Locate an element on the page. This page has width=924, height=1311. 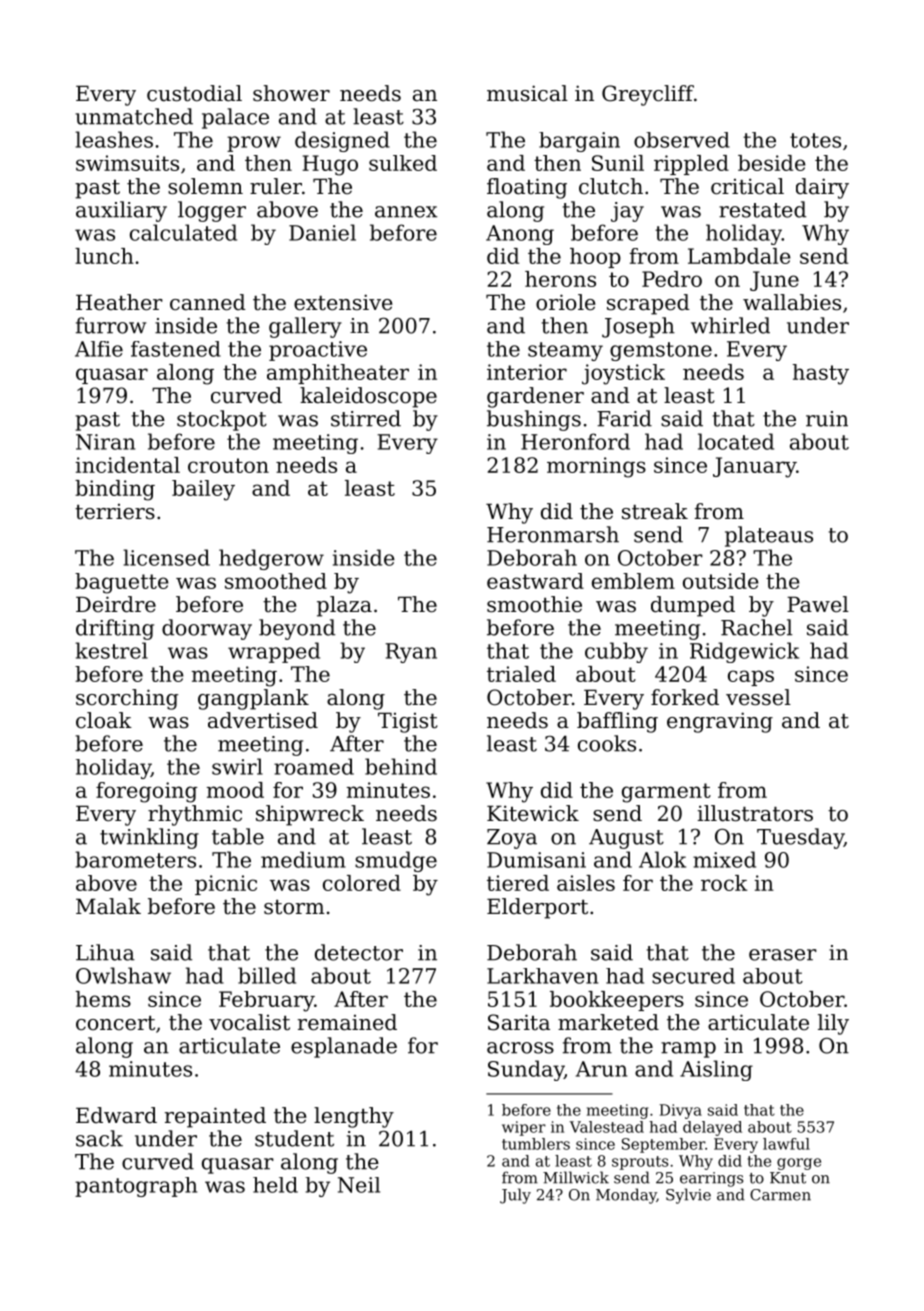
smoothie is located at coordinates (534, 604).
